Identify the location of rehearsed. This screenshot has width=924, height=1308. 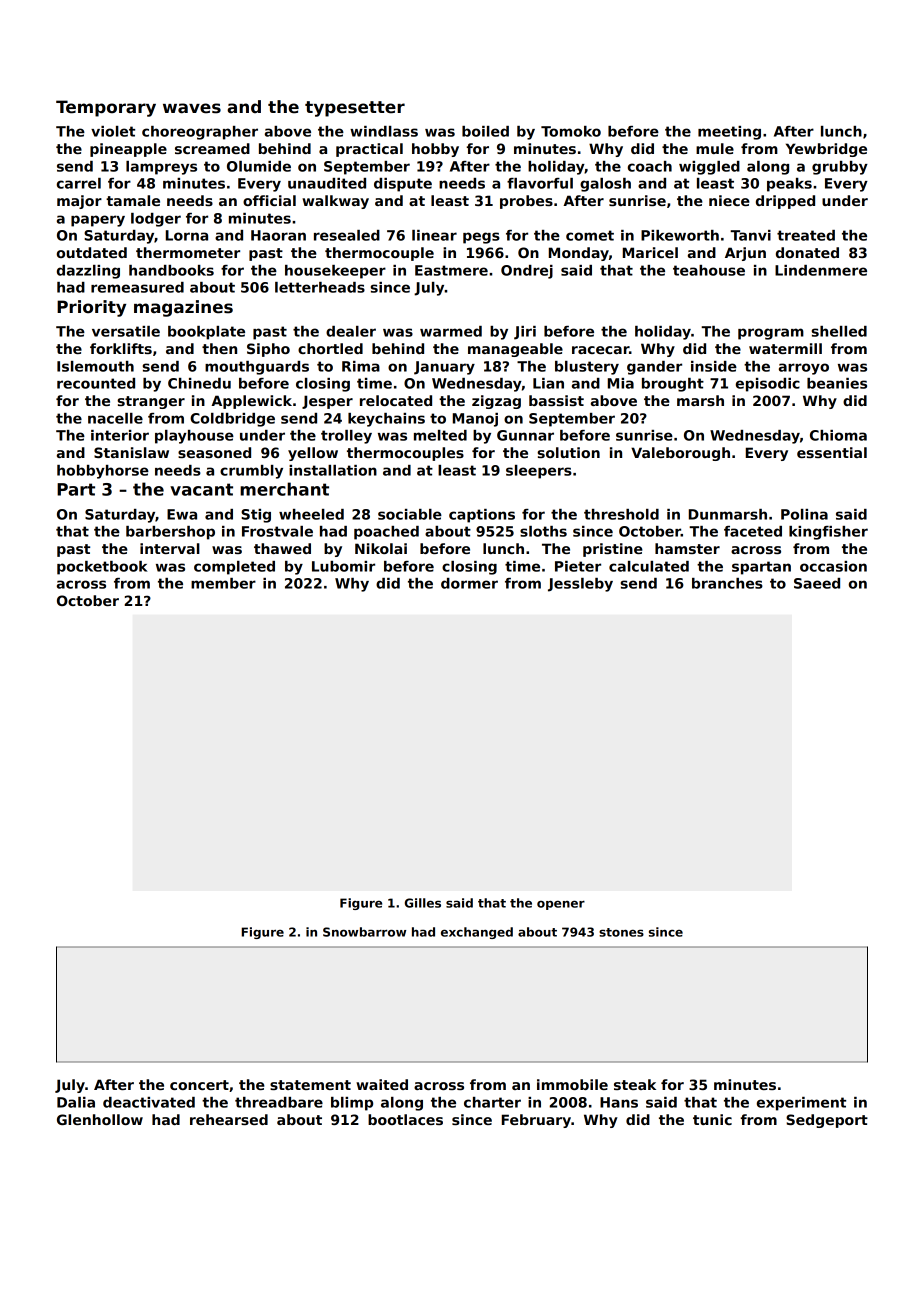
(229, 1119).
